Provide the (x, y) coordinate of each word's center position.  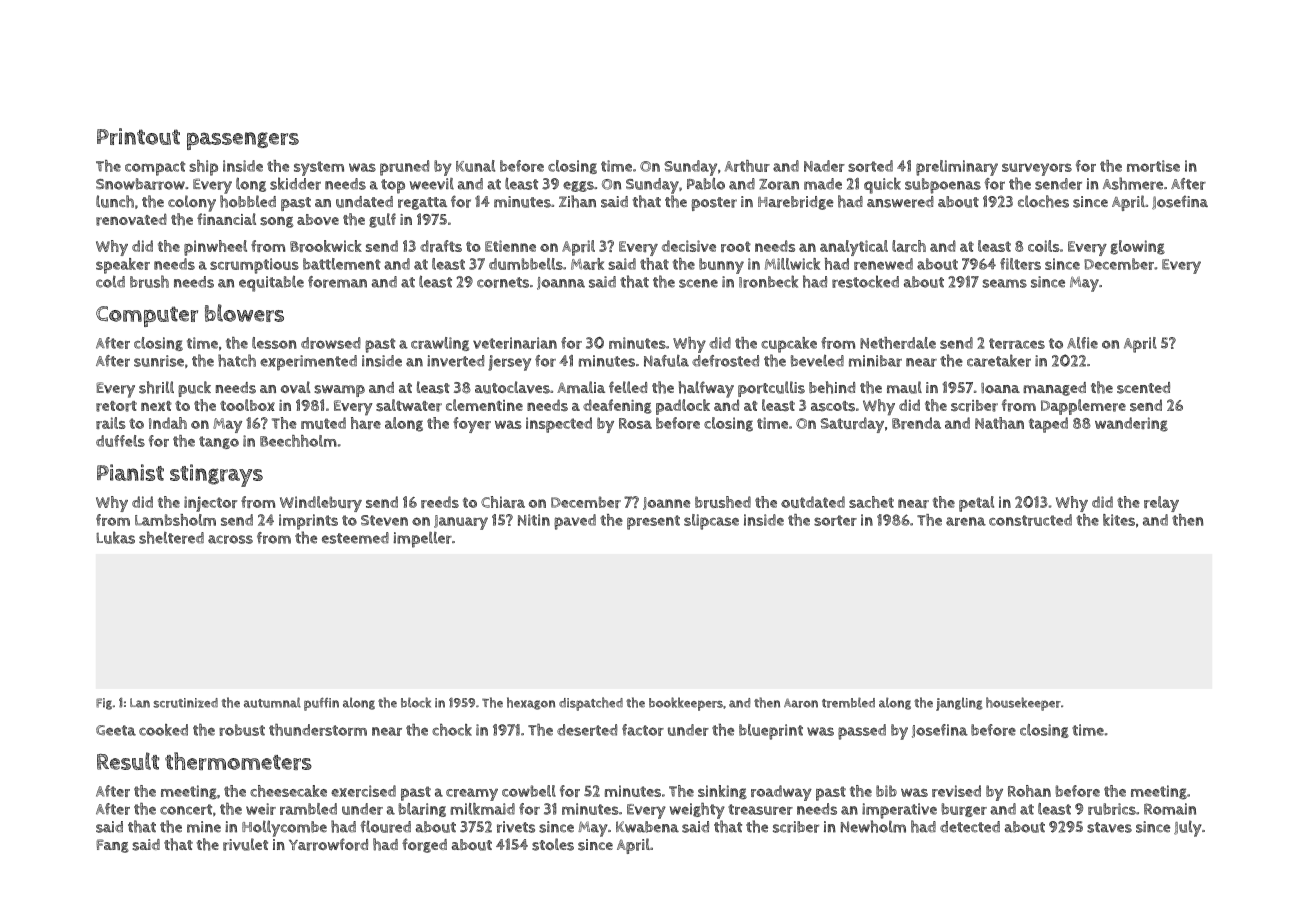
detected (970, 827)
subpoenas (943, 186)
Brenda (916, 423)
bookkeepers (686, 704)
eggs (578, 186)
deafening (617, 406)
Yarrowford (328, 844)
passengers (243, 141)
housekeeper (1023, 704)
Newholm (873, 826)
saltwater (409, 405)
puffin (321, 704)
